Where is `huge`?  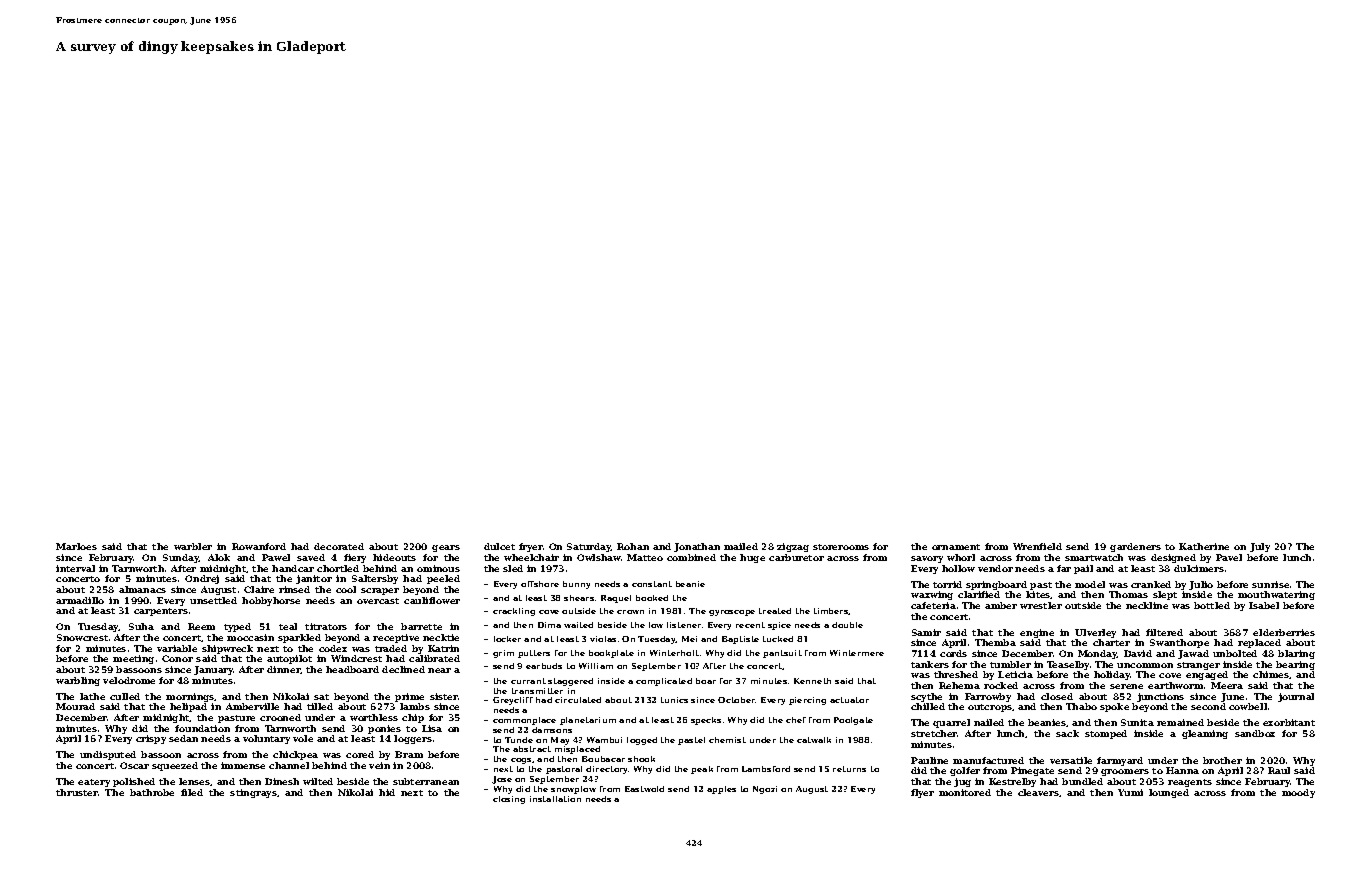
huge is located at coordinates (752, 558).
